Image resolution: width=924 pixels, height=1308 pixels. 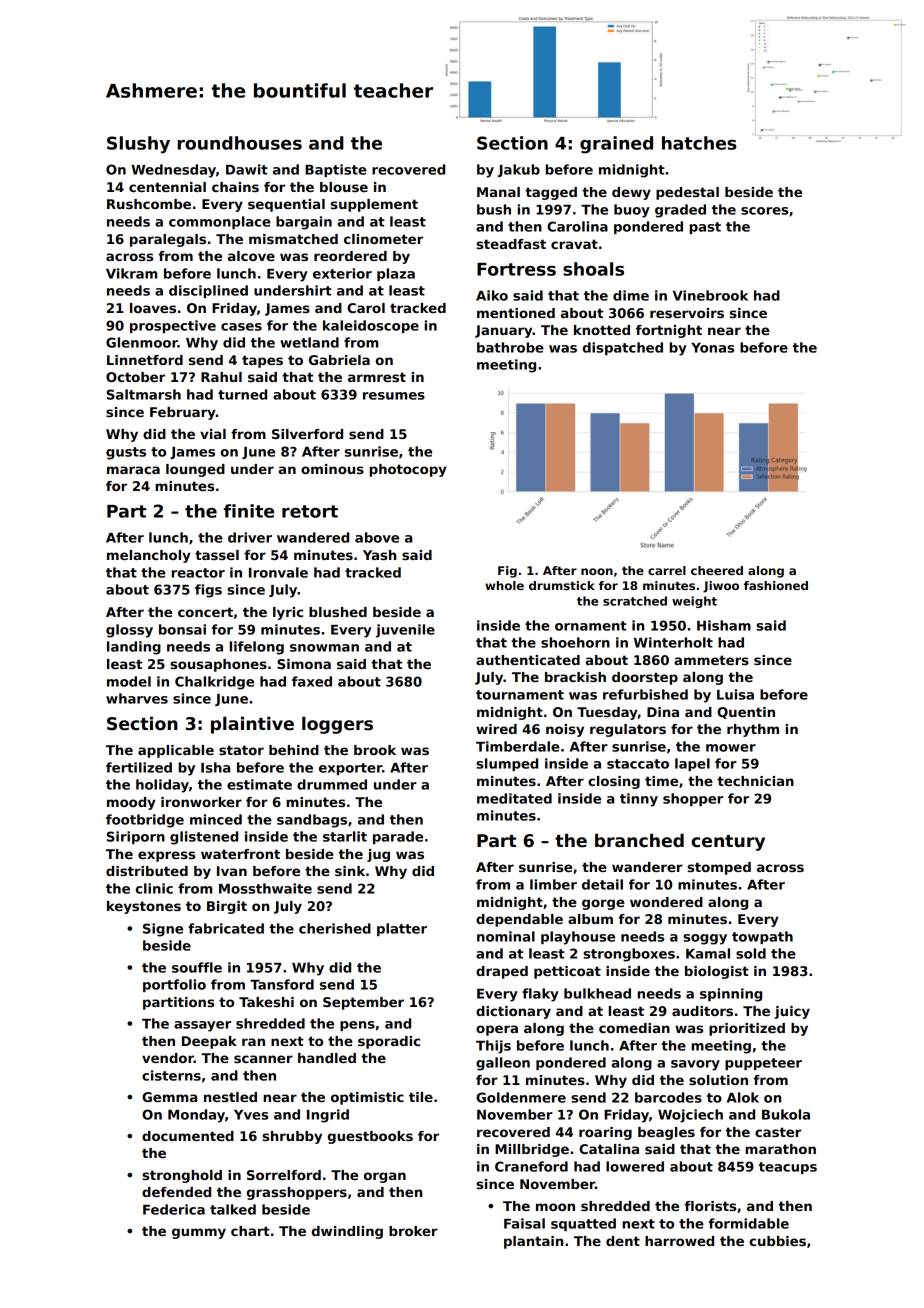 What do you see at coordinates (378, 855) in the image?
I see `jug` at bounding box center [378, 855].
